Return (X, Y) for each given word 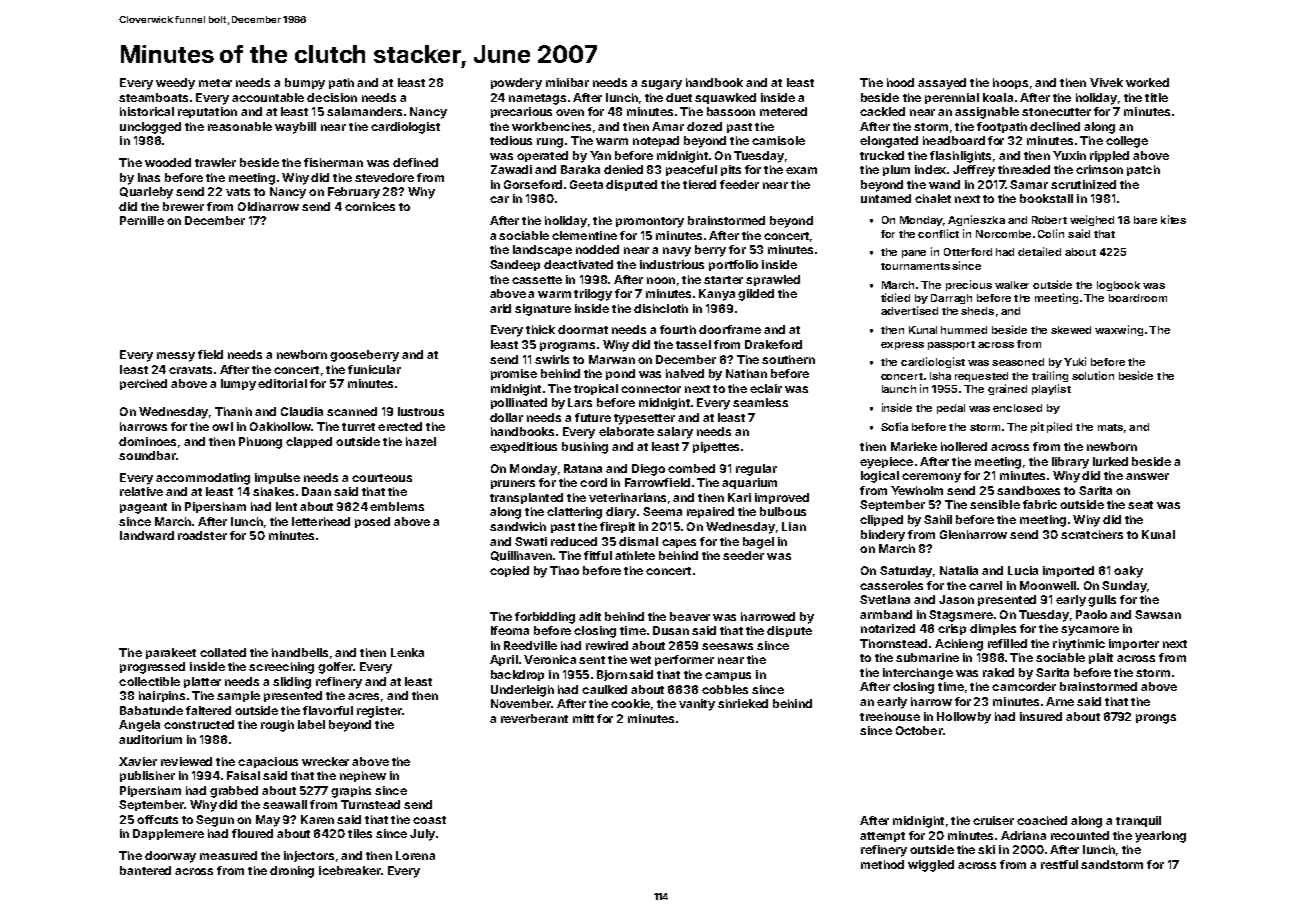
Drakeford (773, 344)
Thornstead (893, 643)
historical (147, 111)
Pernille (142, 220)
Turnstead (370, 804)
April (504, 660)
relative (141, 491)
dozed (704, 126)
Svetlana (885, 599)
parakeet (171, 653)
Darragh (951, 299)
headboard (954, 140)
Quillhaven (521, 556)
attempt (882, 837)
